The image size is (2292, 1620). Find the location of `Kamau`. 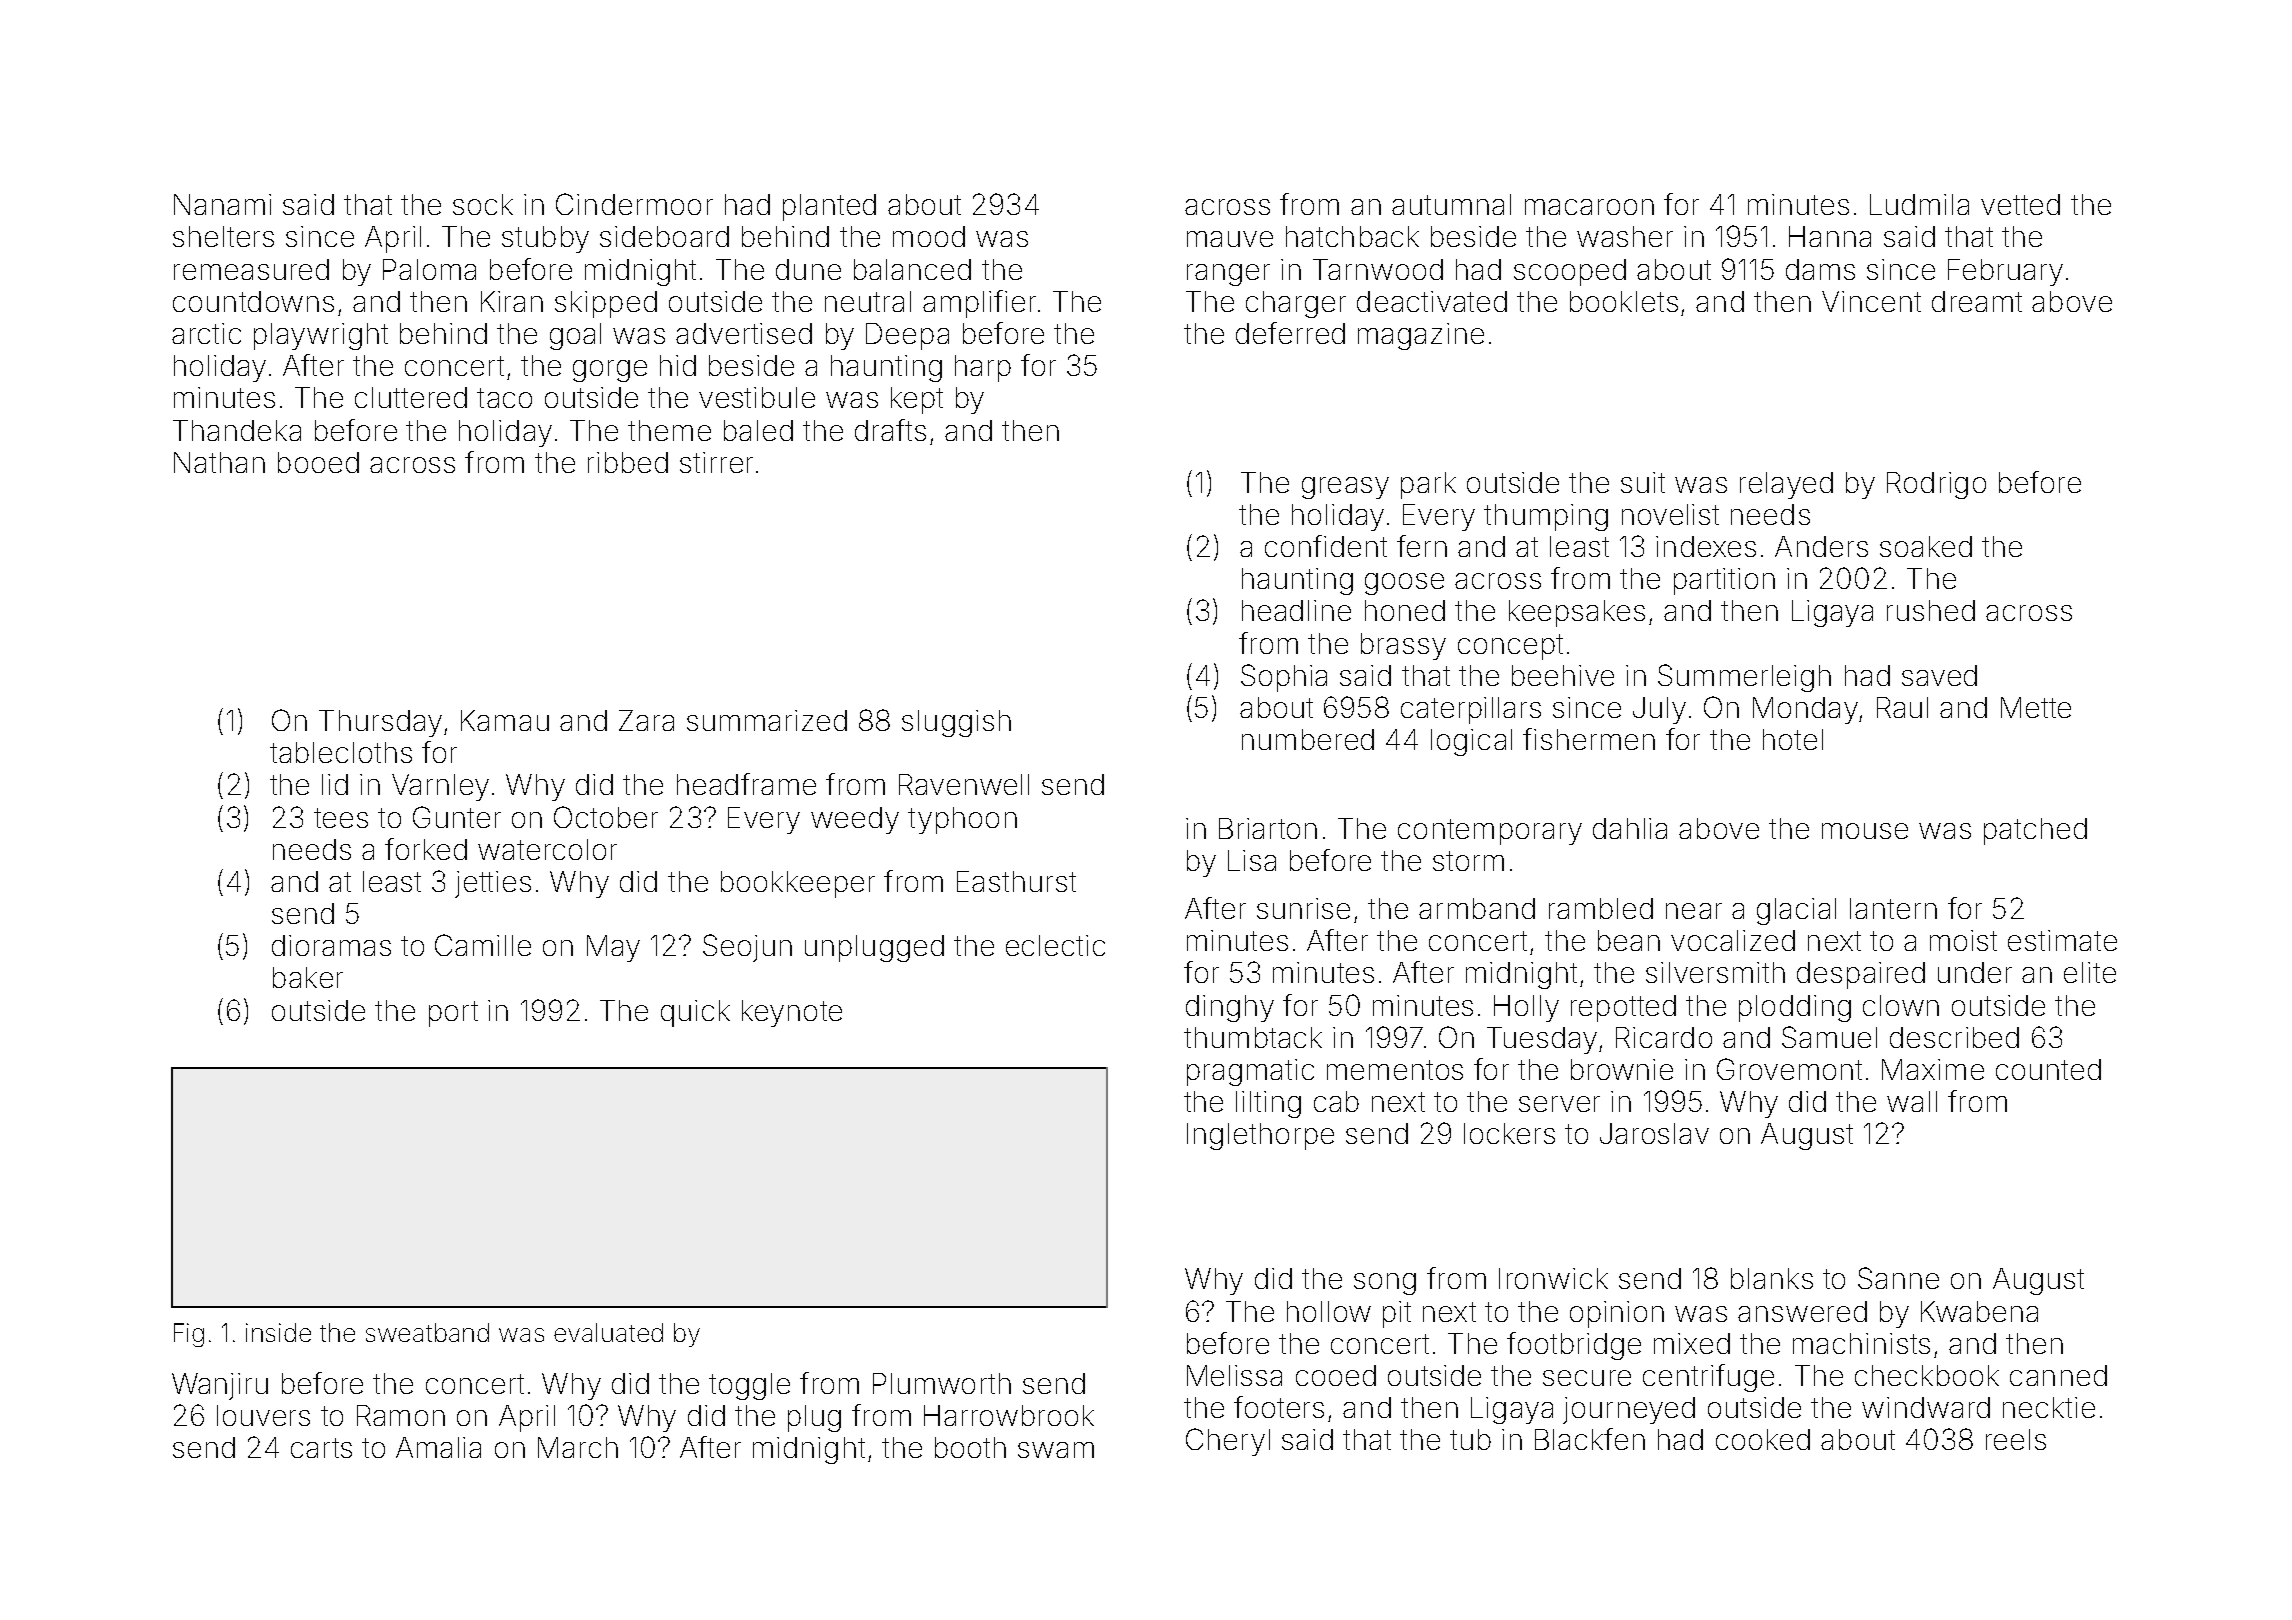

Kamau is located at coordinates (505, 720).
